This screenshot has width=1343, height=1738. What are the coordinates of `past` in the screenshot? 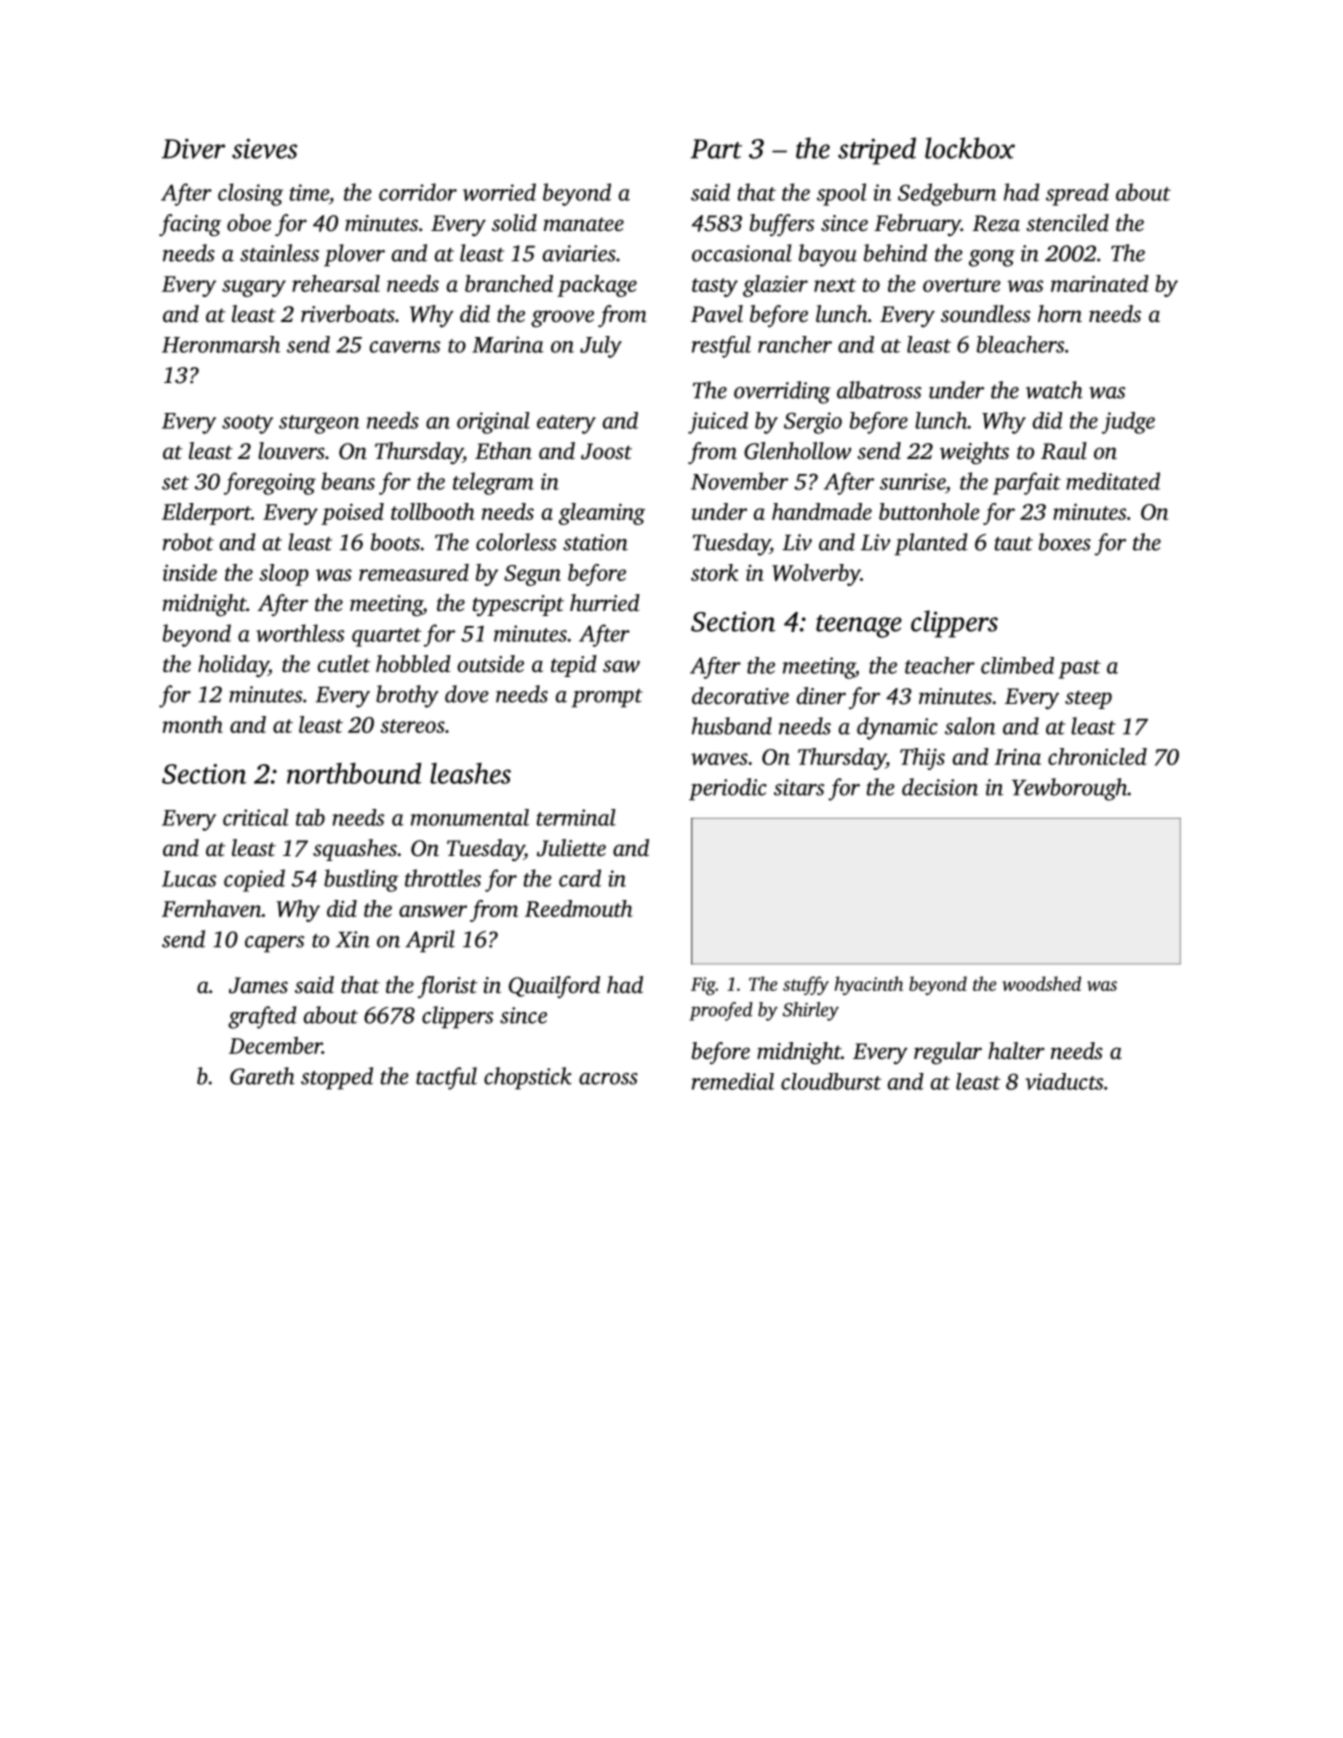 It's located at (1080, 669).
